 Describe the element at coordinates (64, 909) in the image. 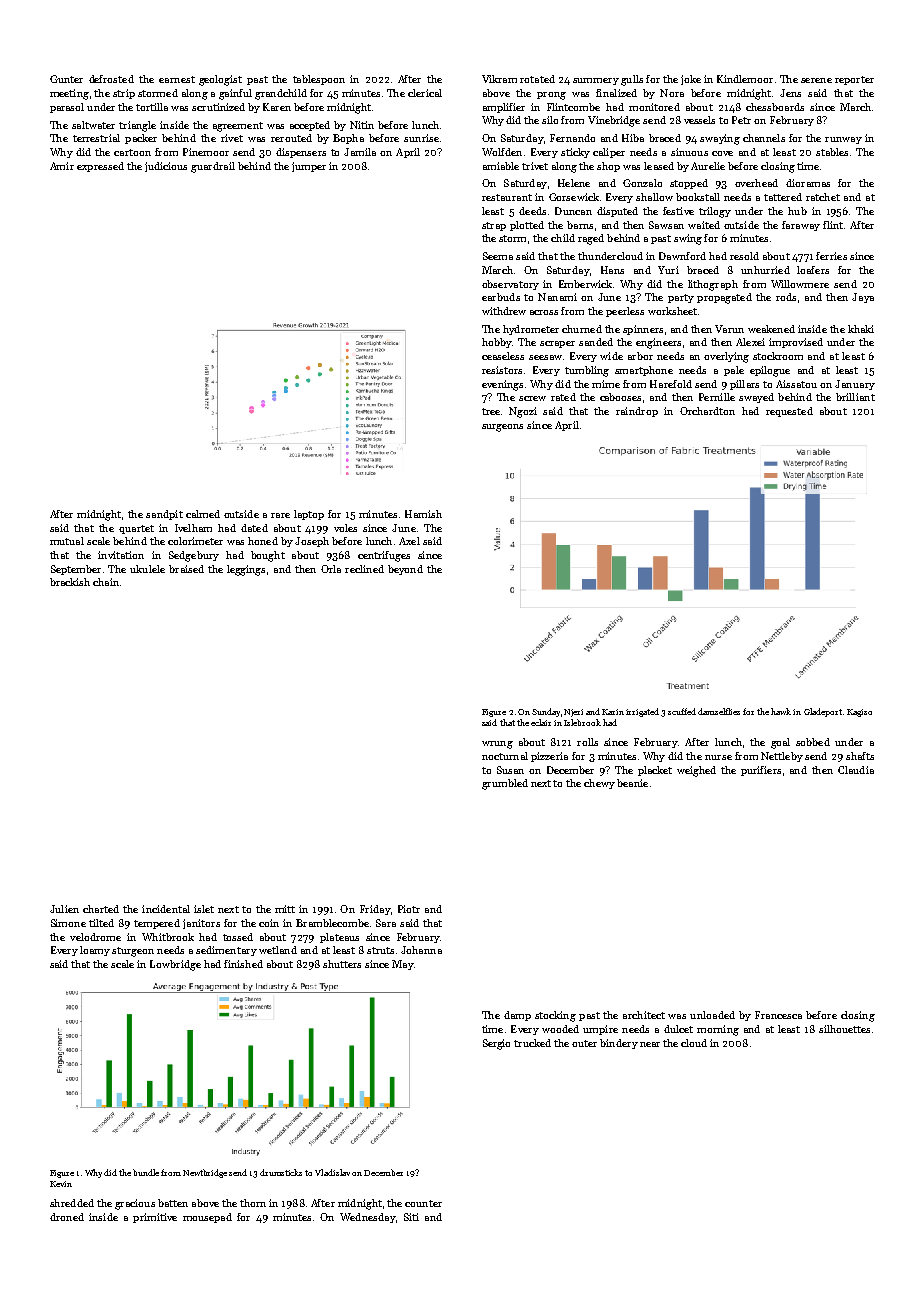

I see `Julien` at that location.
